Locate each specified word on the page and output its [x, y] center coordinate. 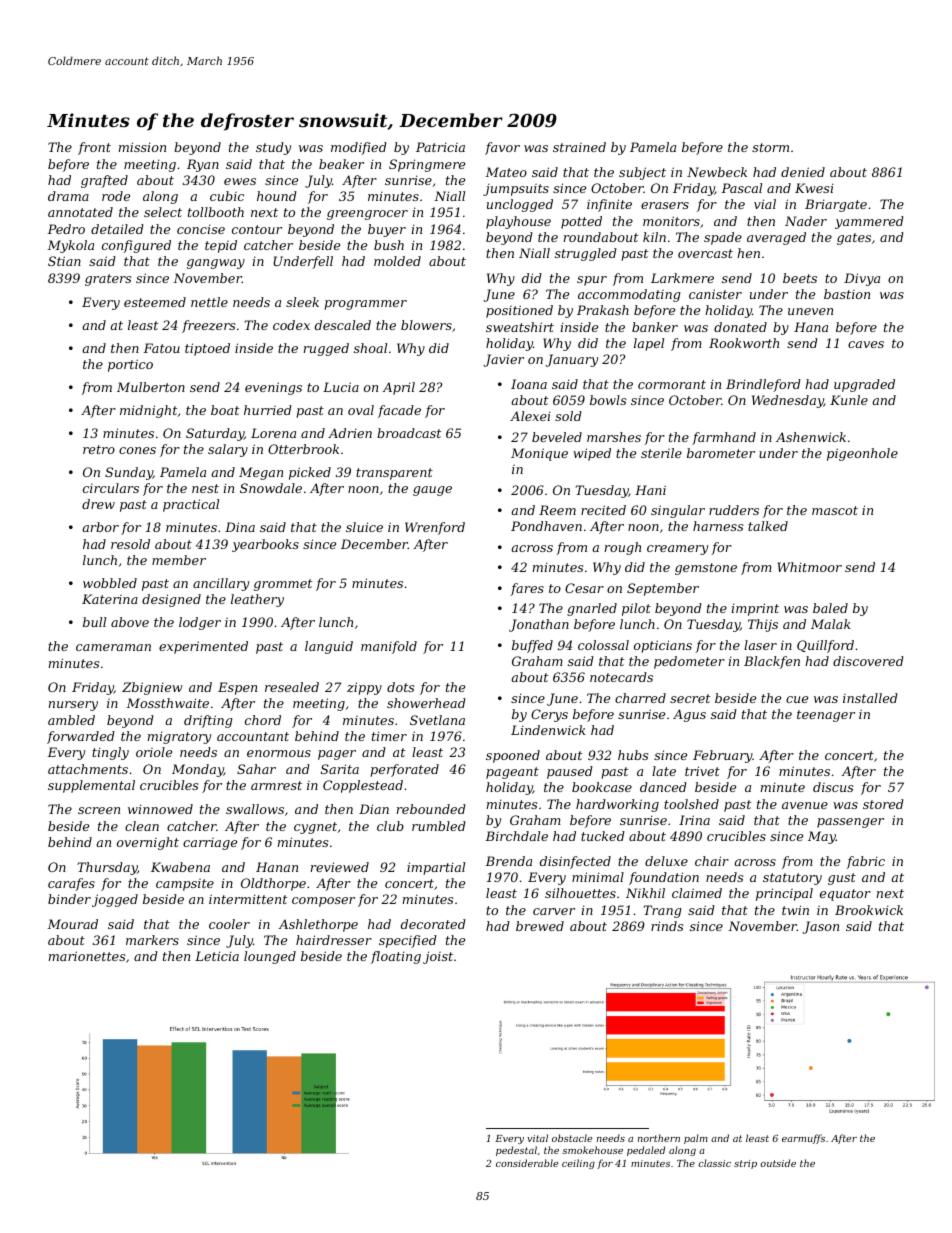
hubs [633, 755]
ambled [71, 720]
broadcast [409, 433]
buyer [387, 230]
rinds [667, 926]
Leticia [217, 956]
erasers [665, 205]
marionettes [87, 956]
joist [438, 957]
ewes [240, 181]
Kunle [849, 400]
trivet [702, 771]
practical [191, 505]
